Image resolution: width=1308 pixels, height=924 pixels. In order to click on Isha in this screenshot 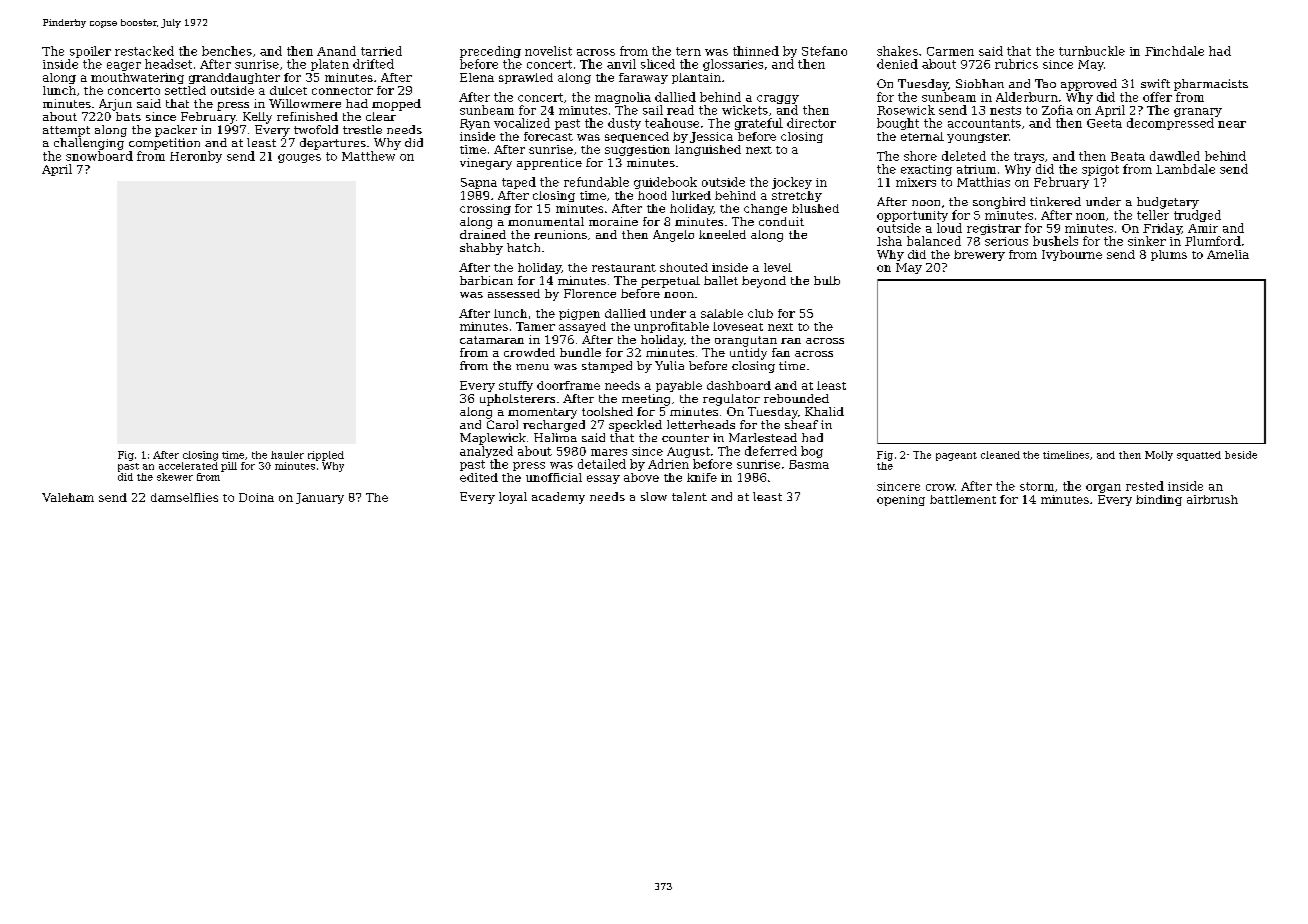, I will do `click(889, 241)`.
